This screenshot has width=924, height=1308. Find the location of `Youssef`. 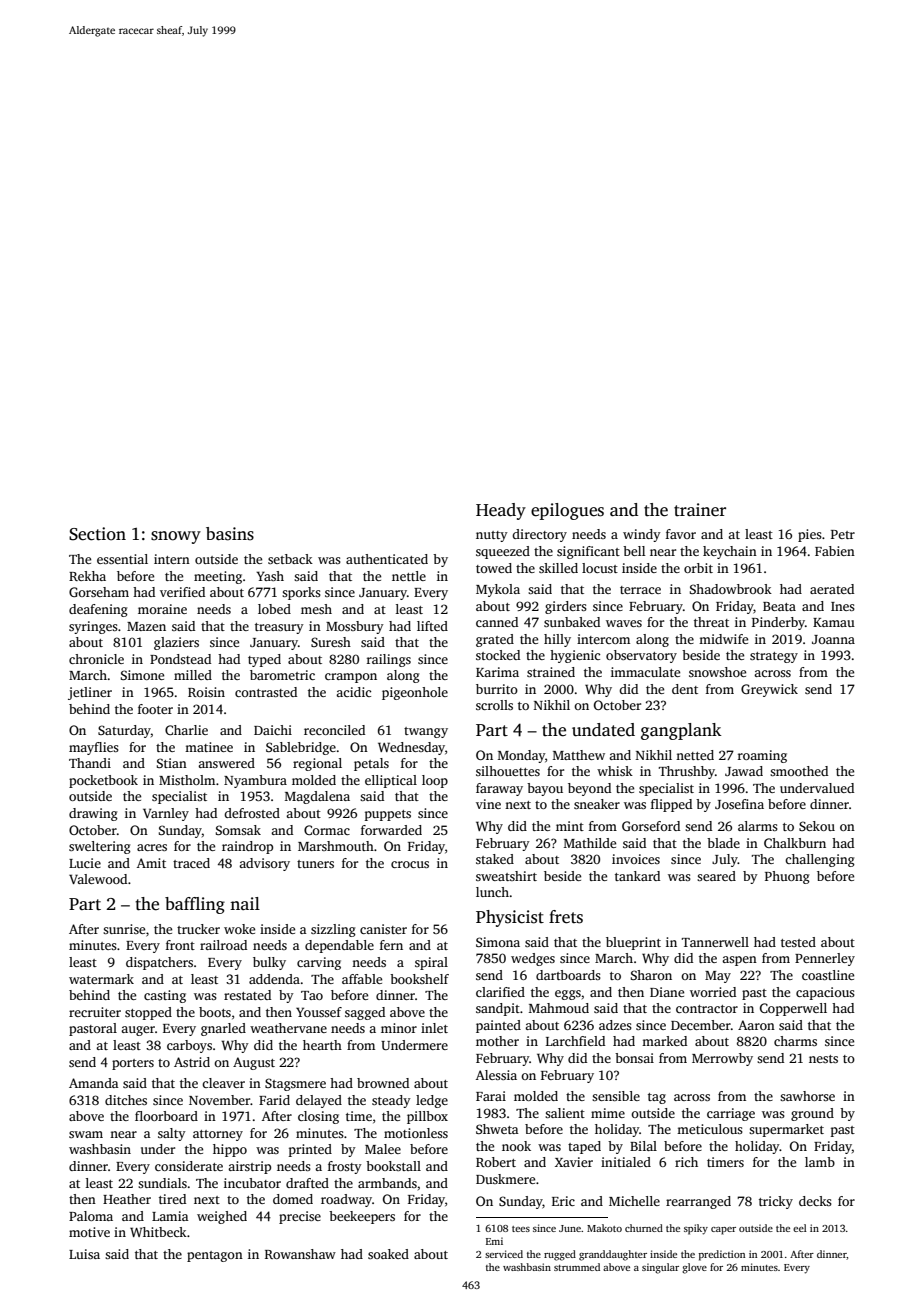

Youssef is located at coordinates (319, 1012).
